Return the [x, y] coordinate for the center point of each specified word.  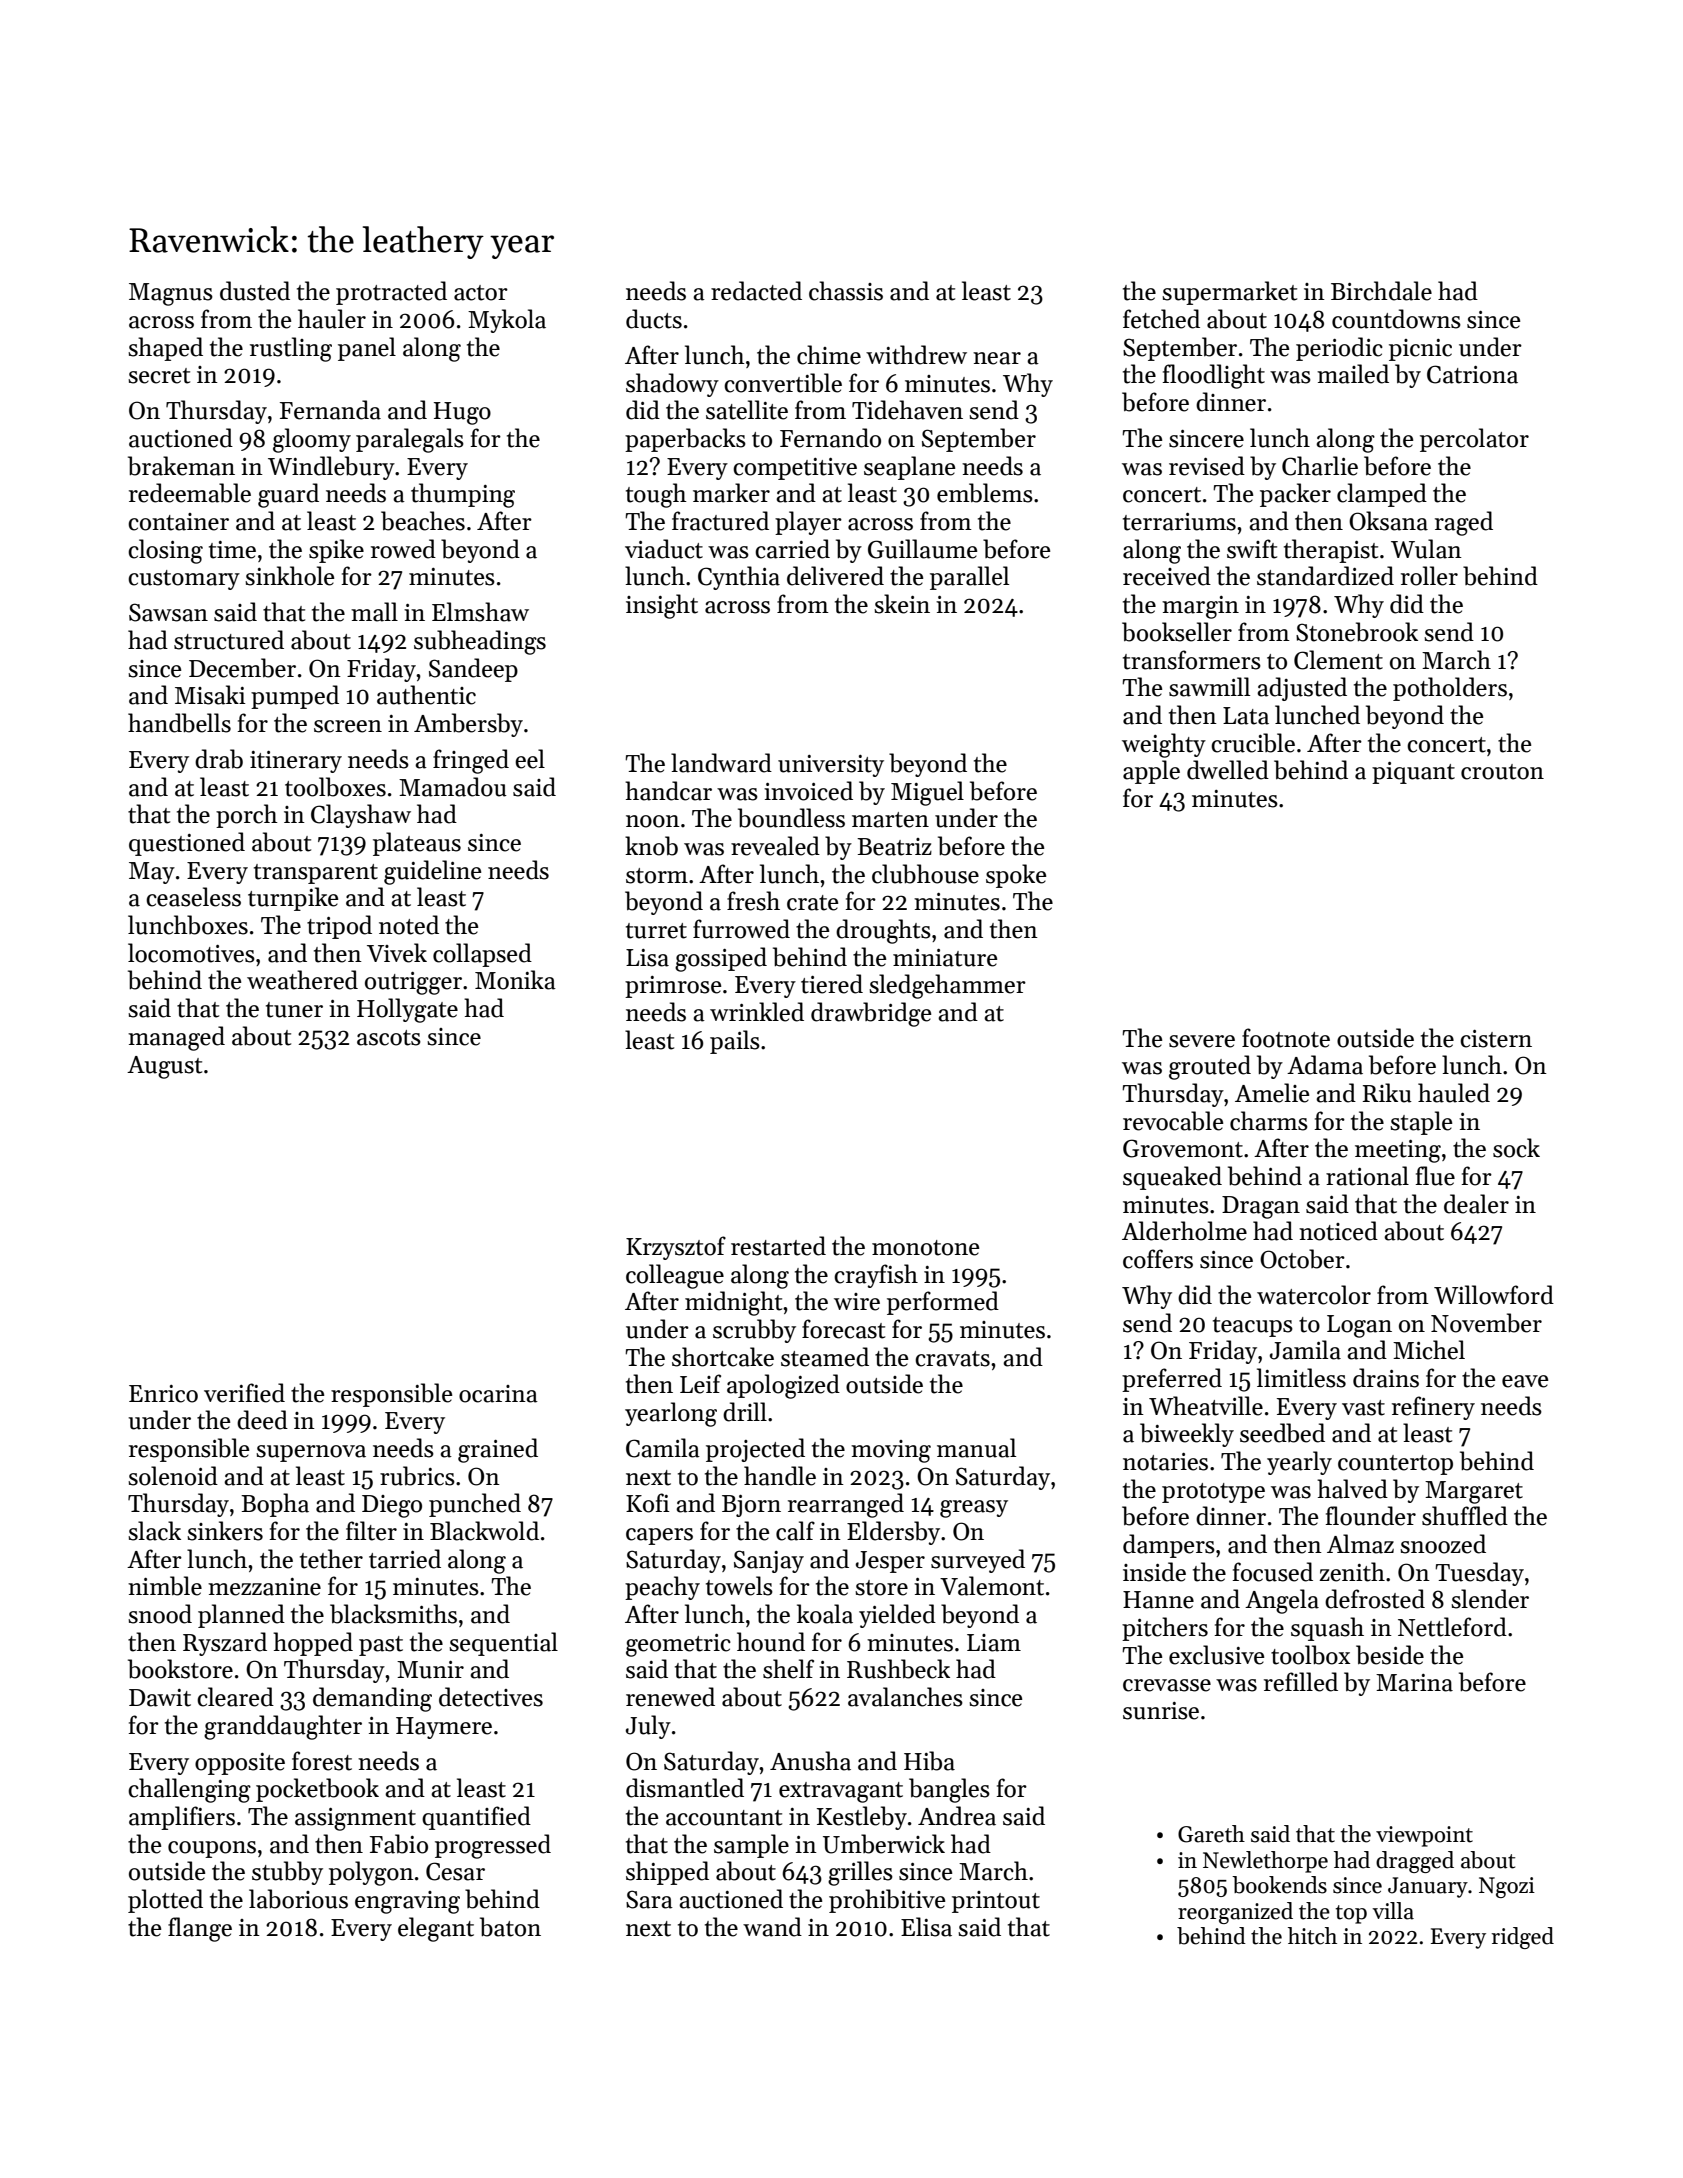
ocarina [498, 1394]
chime [829, 355]
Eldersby [893, 1533]
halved [1352, 1489]
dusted [255, 291]
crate [812, 903]
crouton [1502, 772]
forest [322, 1761]
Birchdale [1381, 291]
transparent [316, 874]
